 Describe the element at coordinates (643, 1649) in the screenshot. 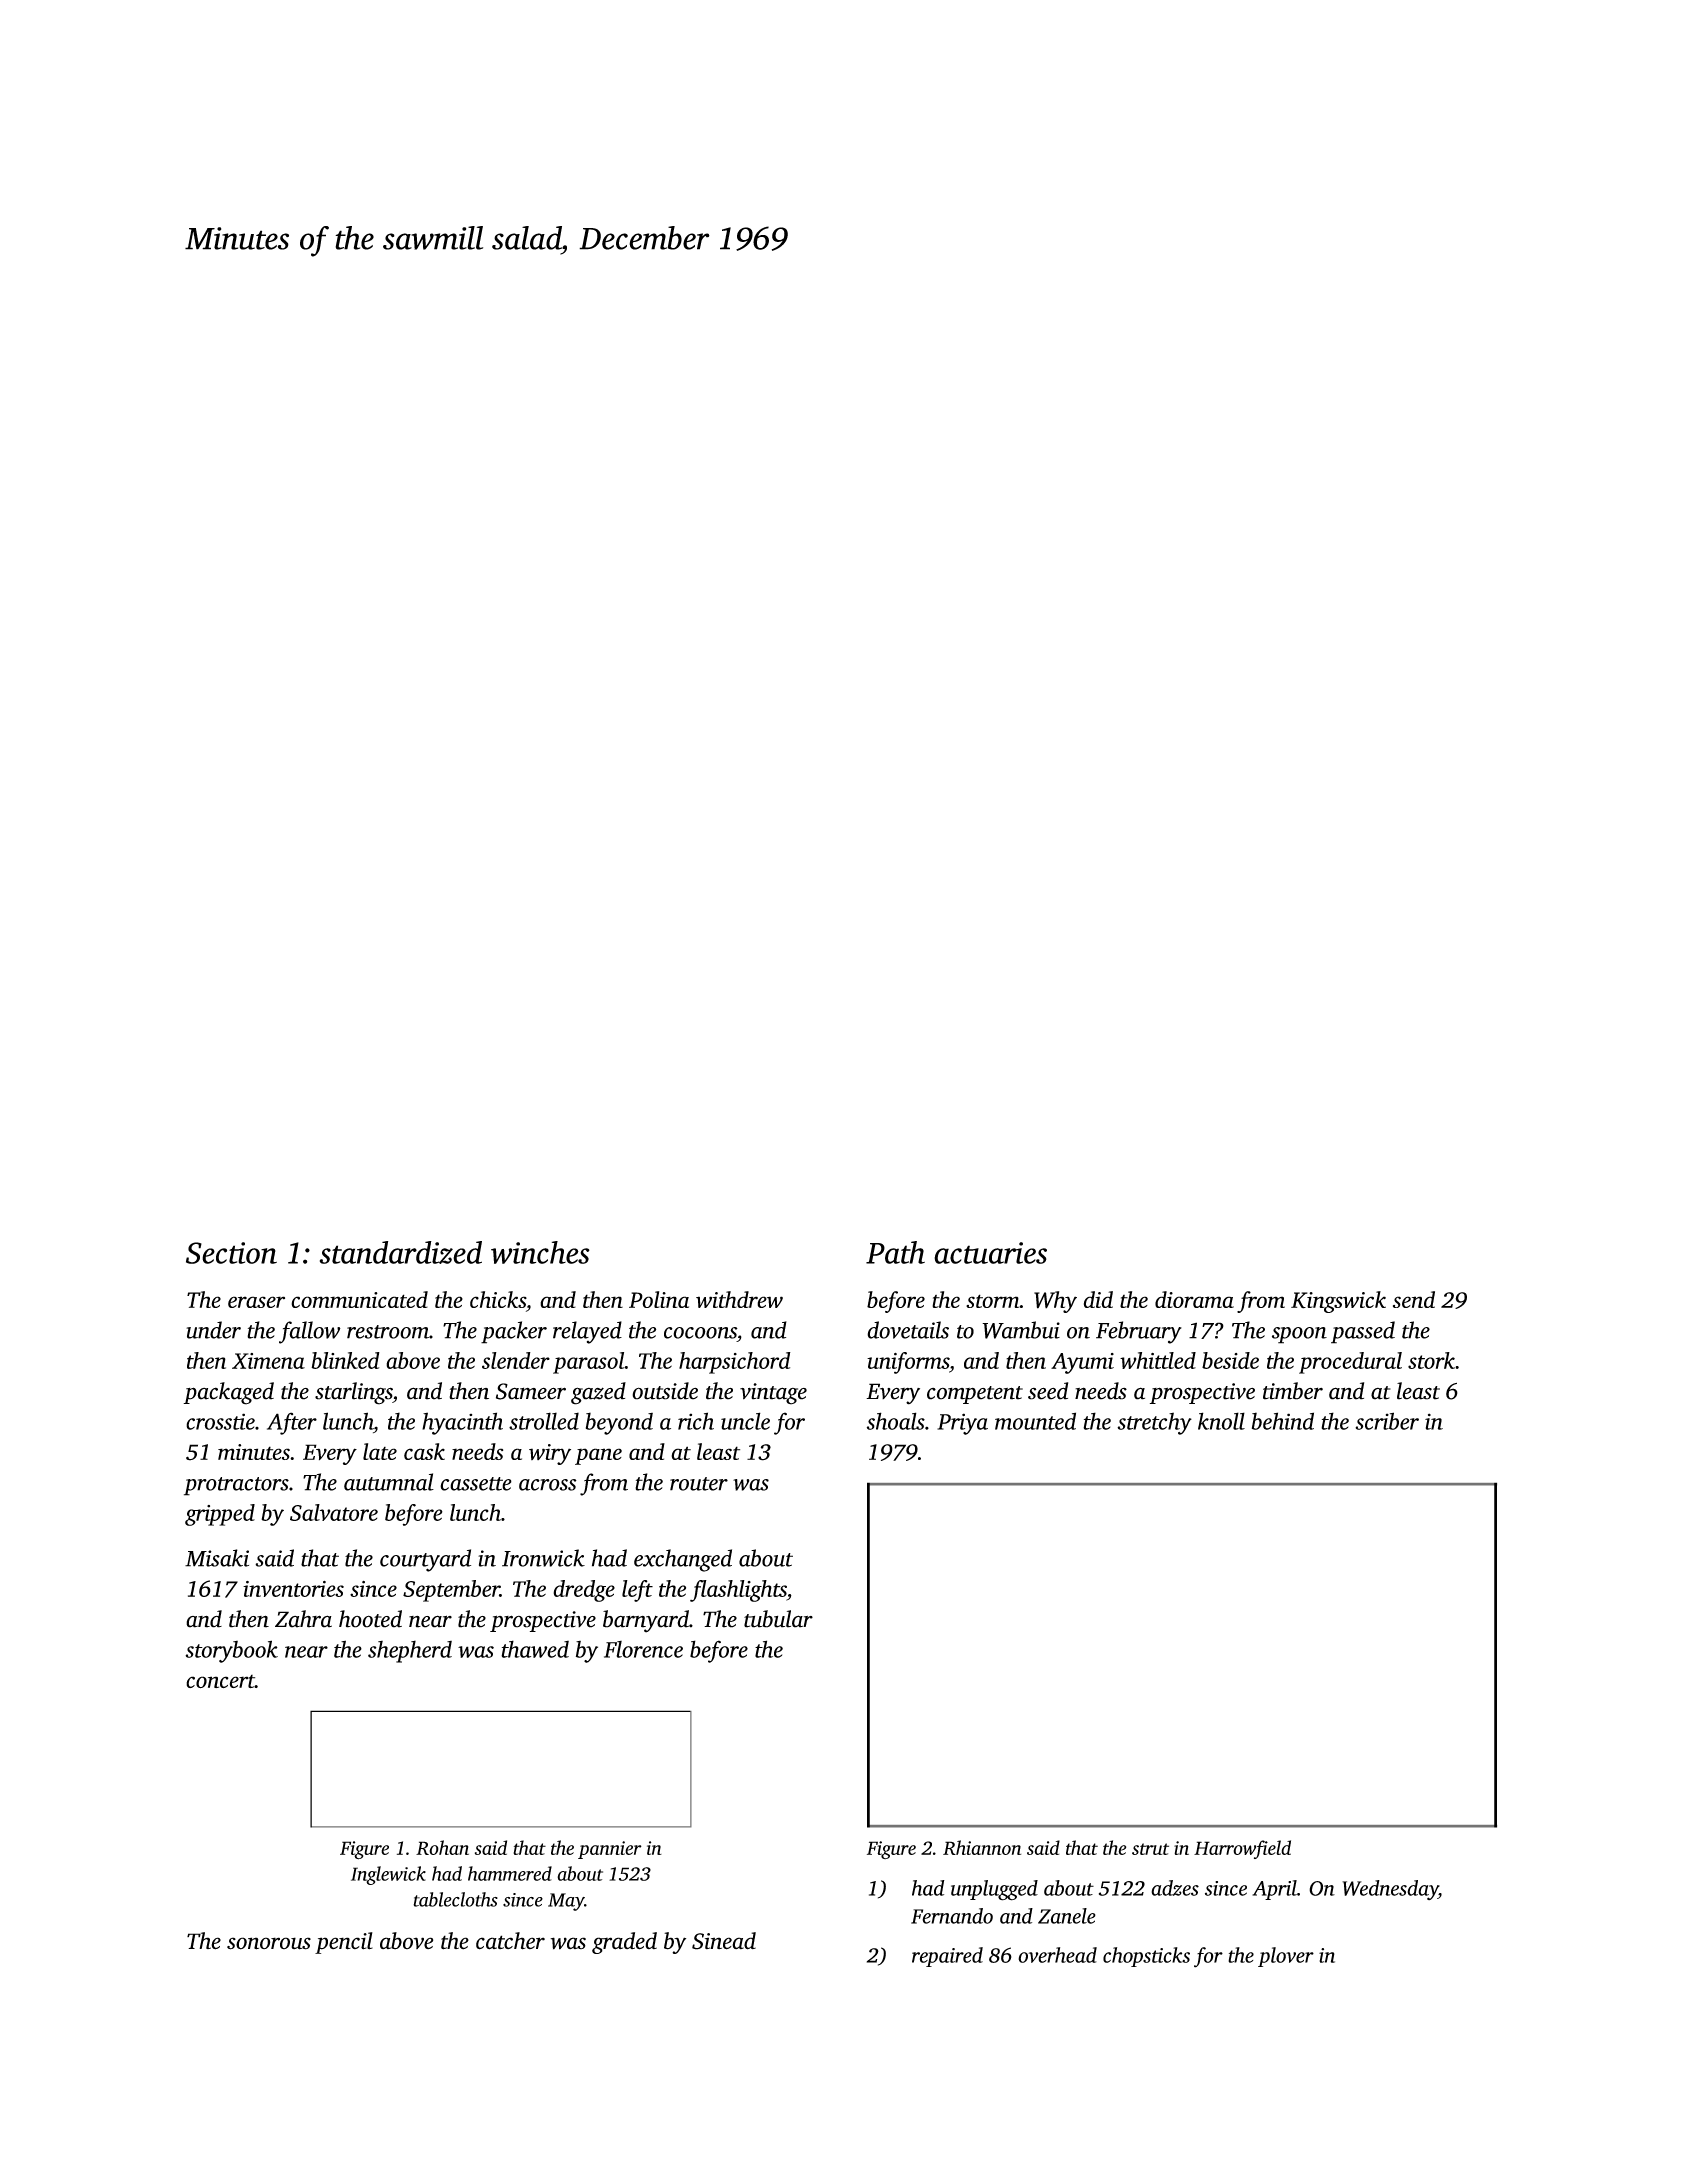

I see `Florence` at that location.
